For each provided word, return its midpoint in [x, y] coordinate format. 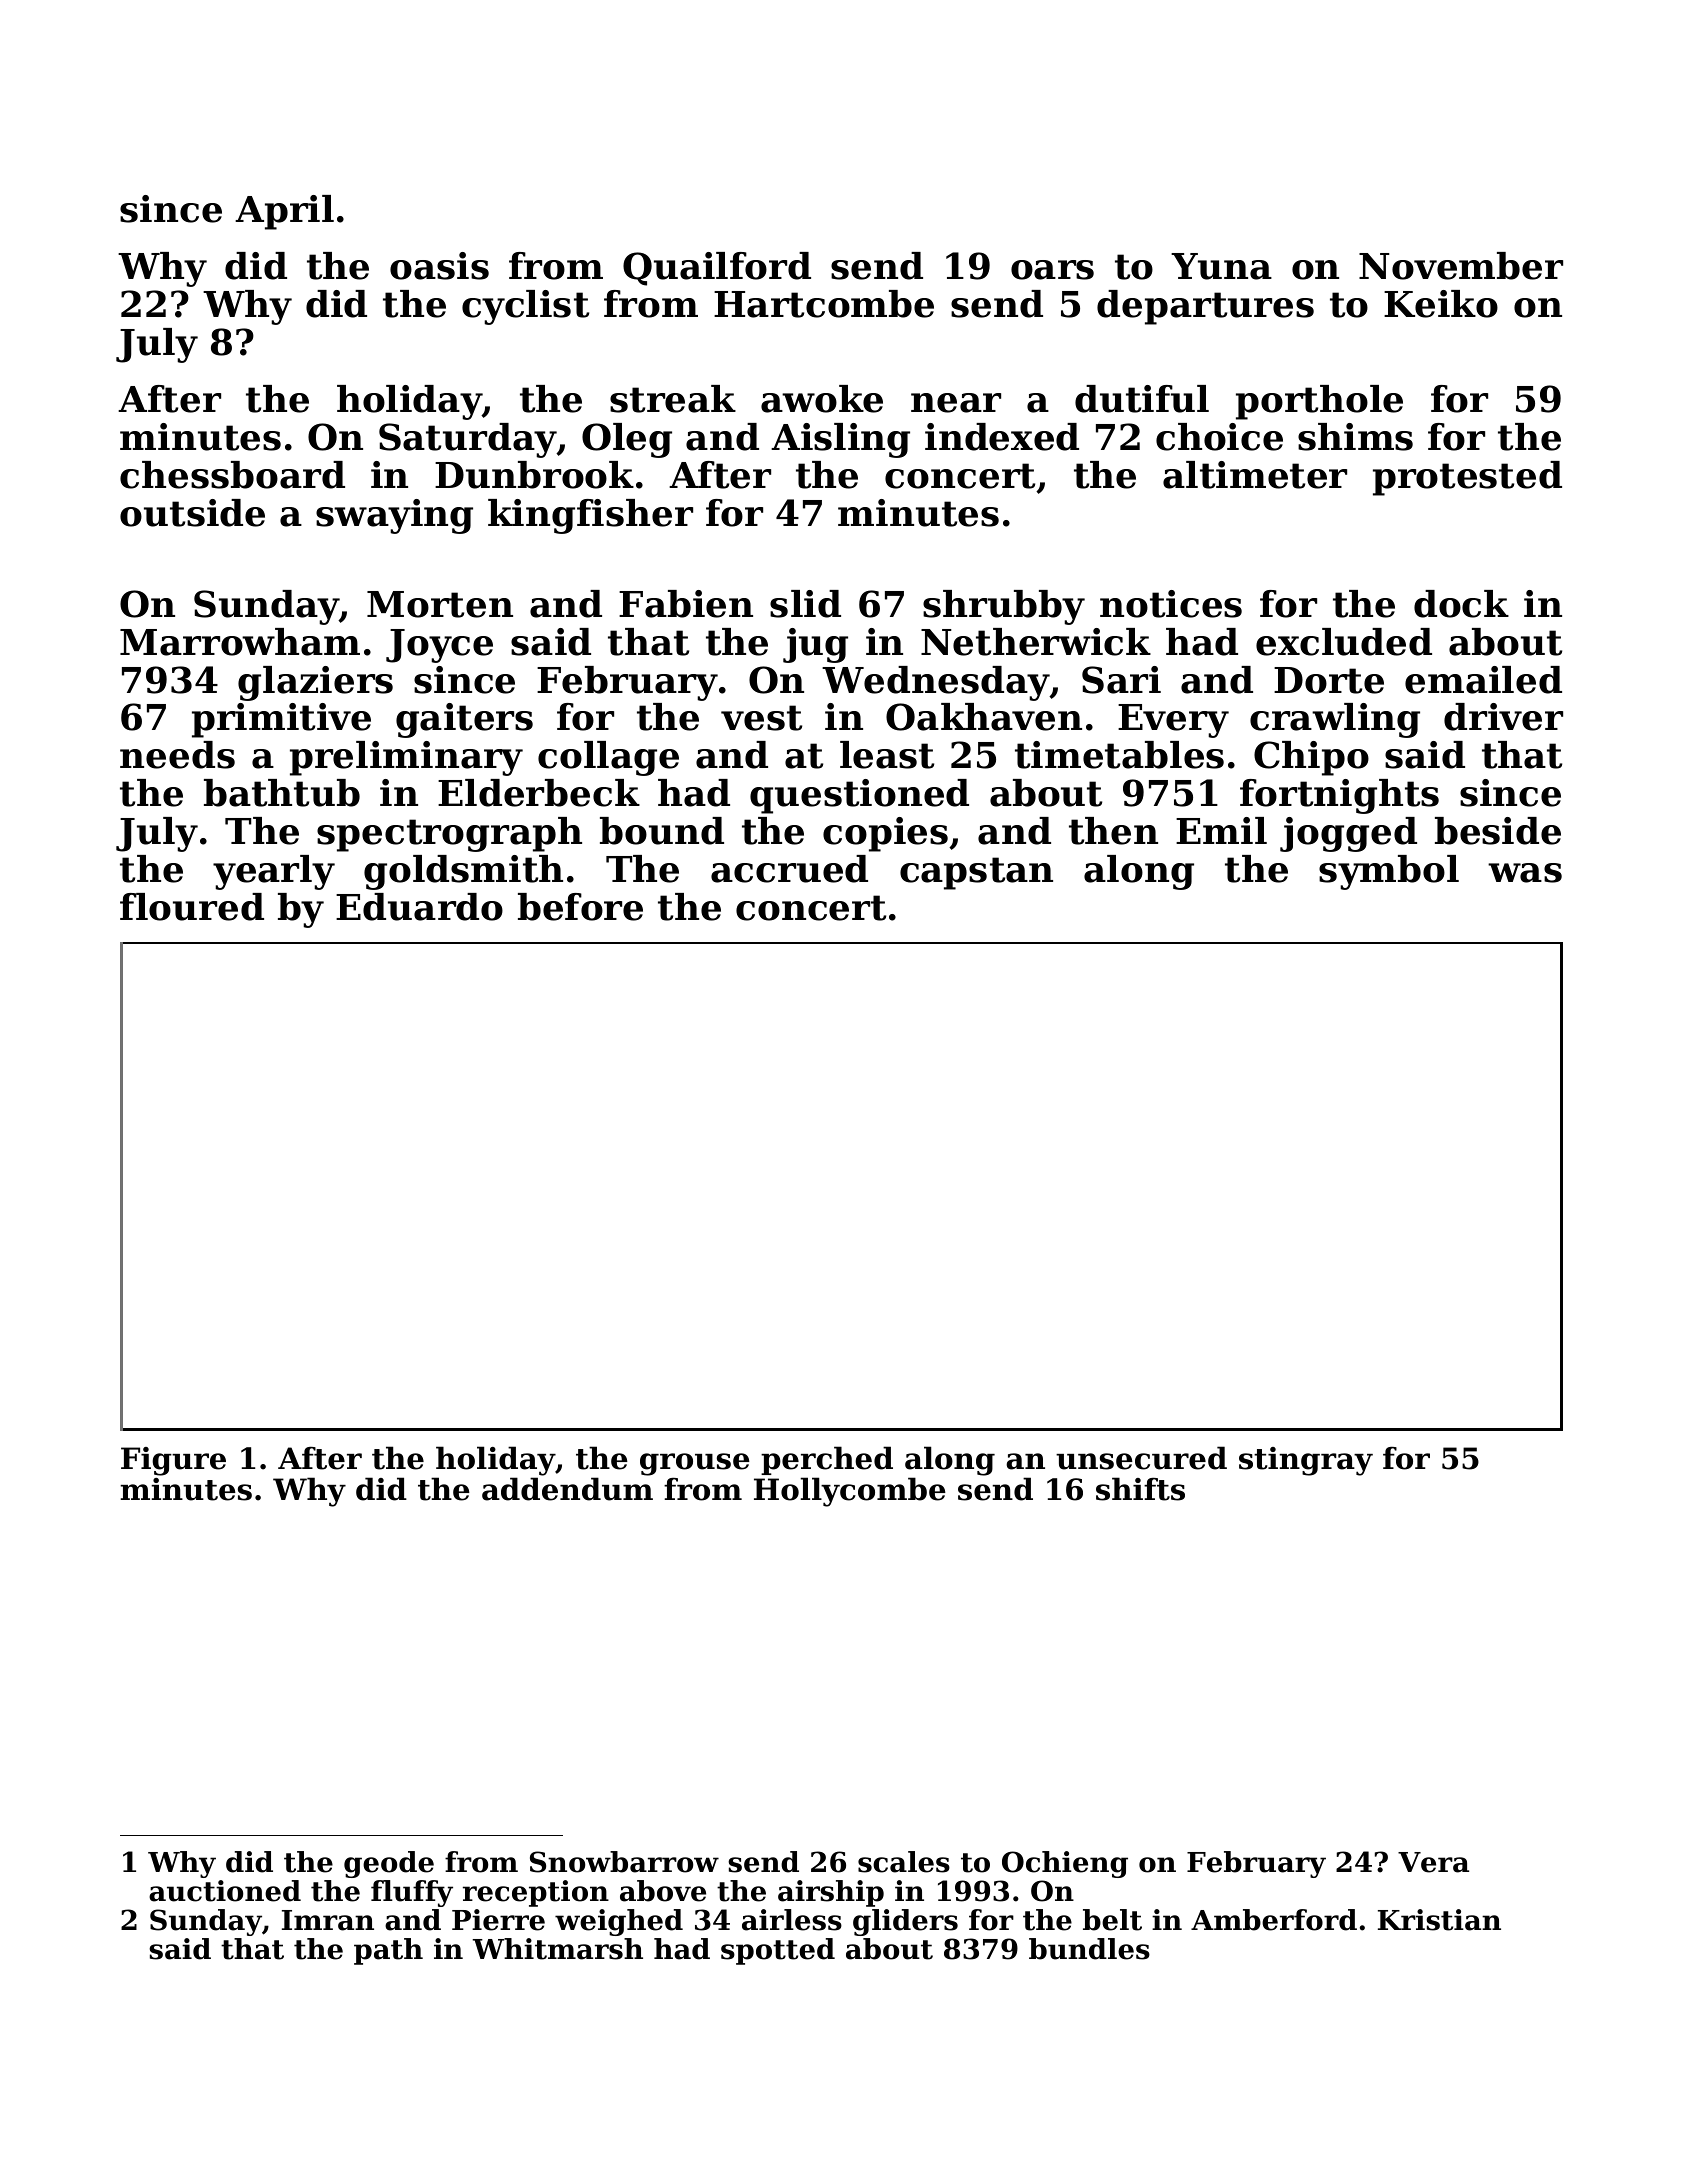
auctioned [225, 1891]
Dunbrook [534, 475]
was [1525, 873]
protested [1467, 478]
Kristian [1439, 1920]
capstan [976, 873]
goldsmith [463, 872]
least [887, 755]
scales [904, 1862]
